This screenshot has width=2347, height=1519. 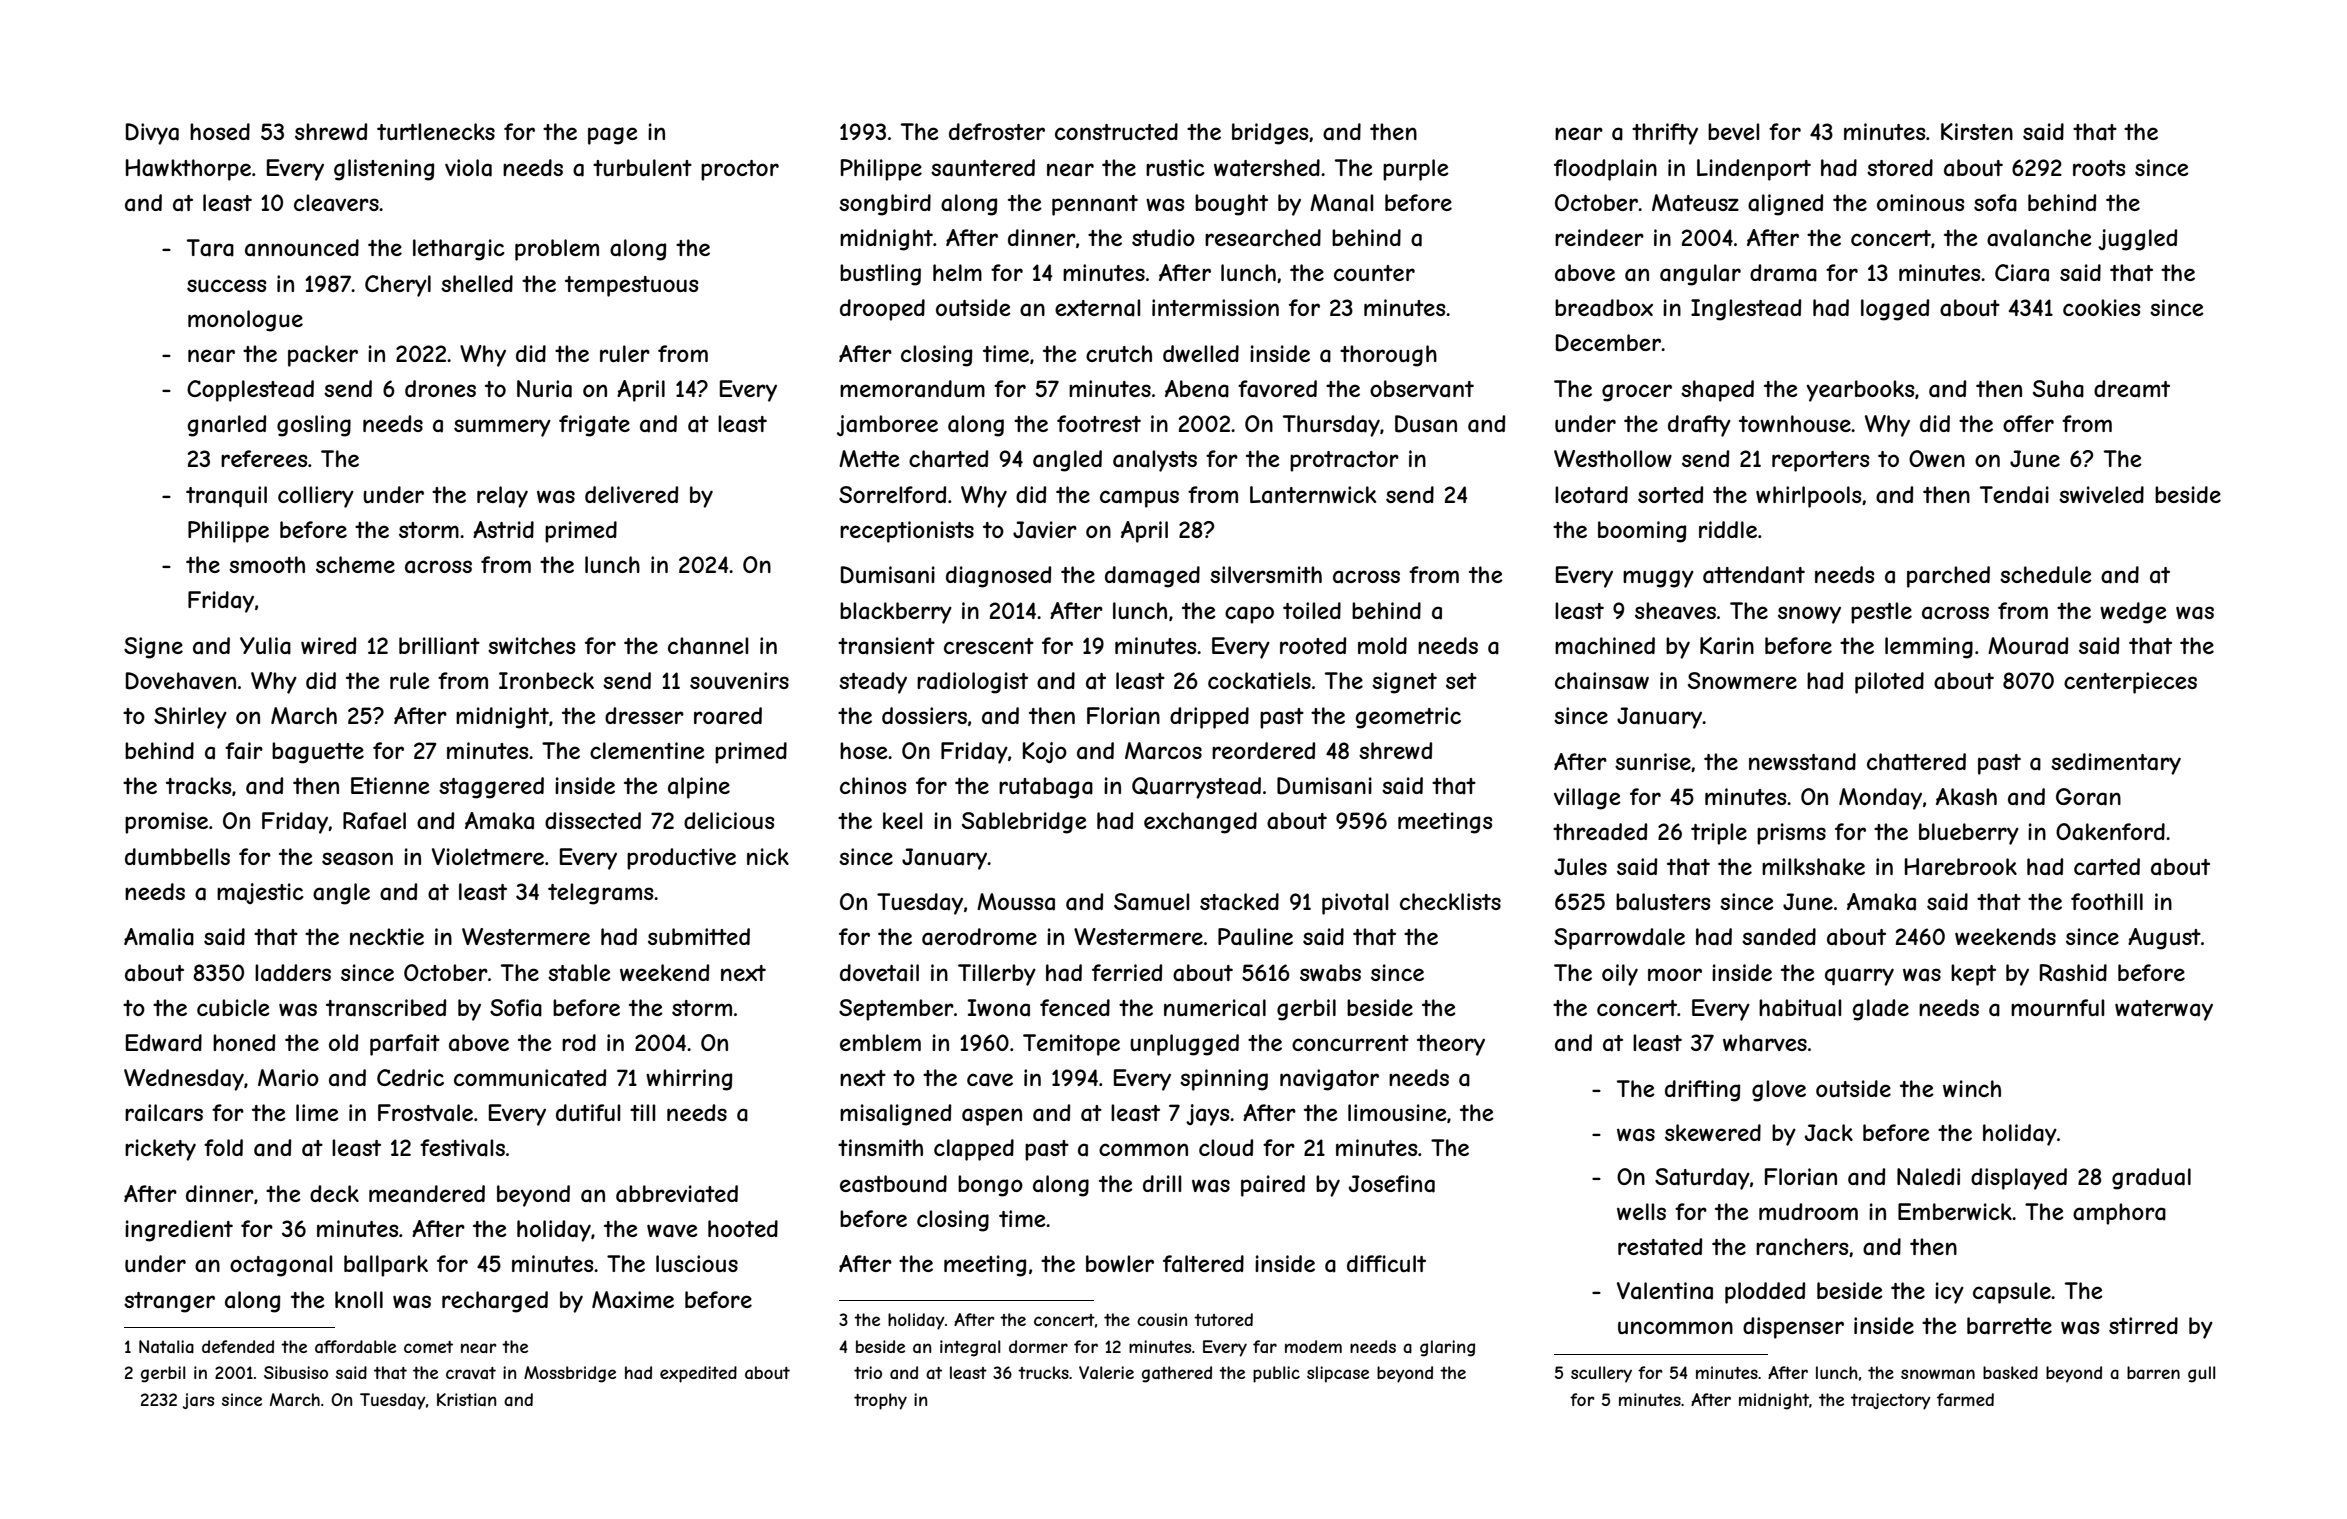 I want to click on wired, so click(x=328, y=645).
